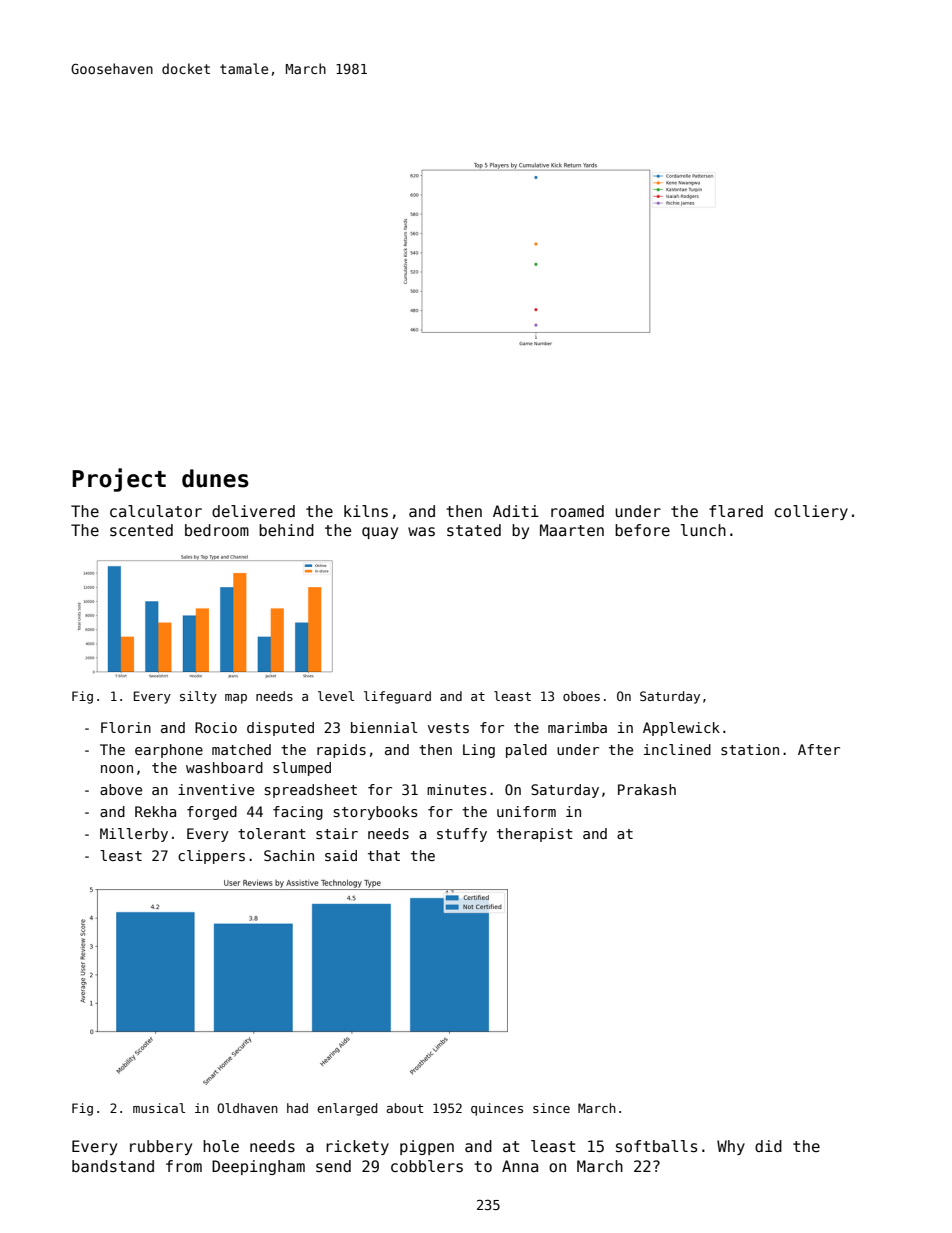 The height and width of the screenshot is (1233, 952). Describe the element at coordinates (647, 789) in the screenshot. I see `Prakash` at that location.
